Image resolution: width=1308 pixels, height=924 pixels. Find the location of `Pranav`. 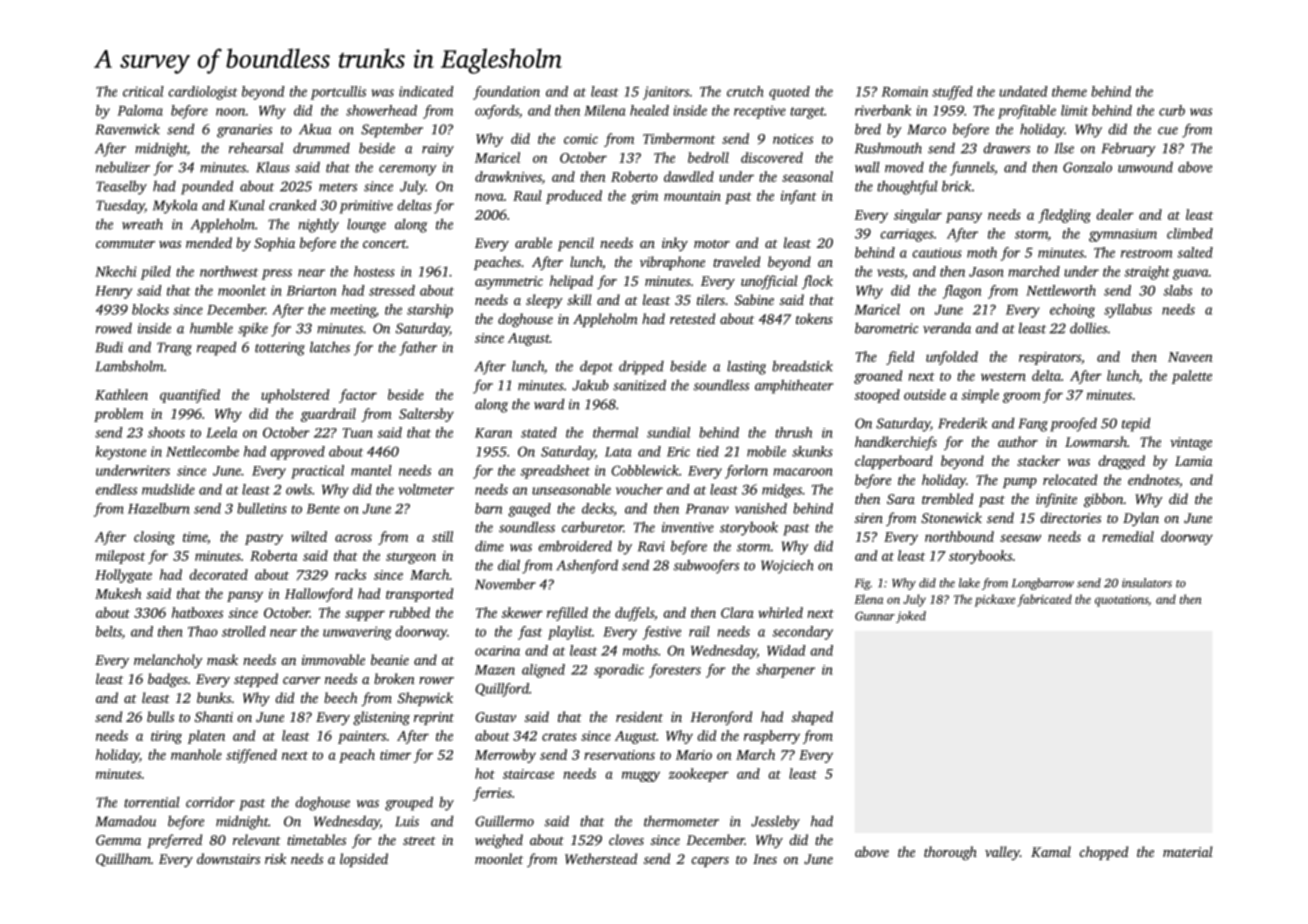

Pranav is located at coordinates (707, 509).
